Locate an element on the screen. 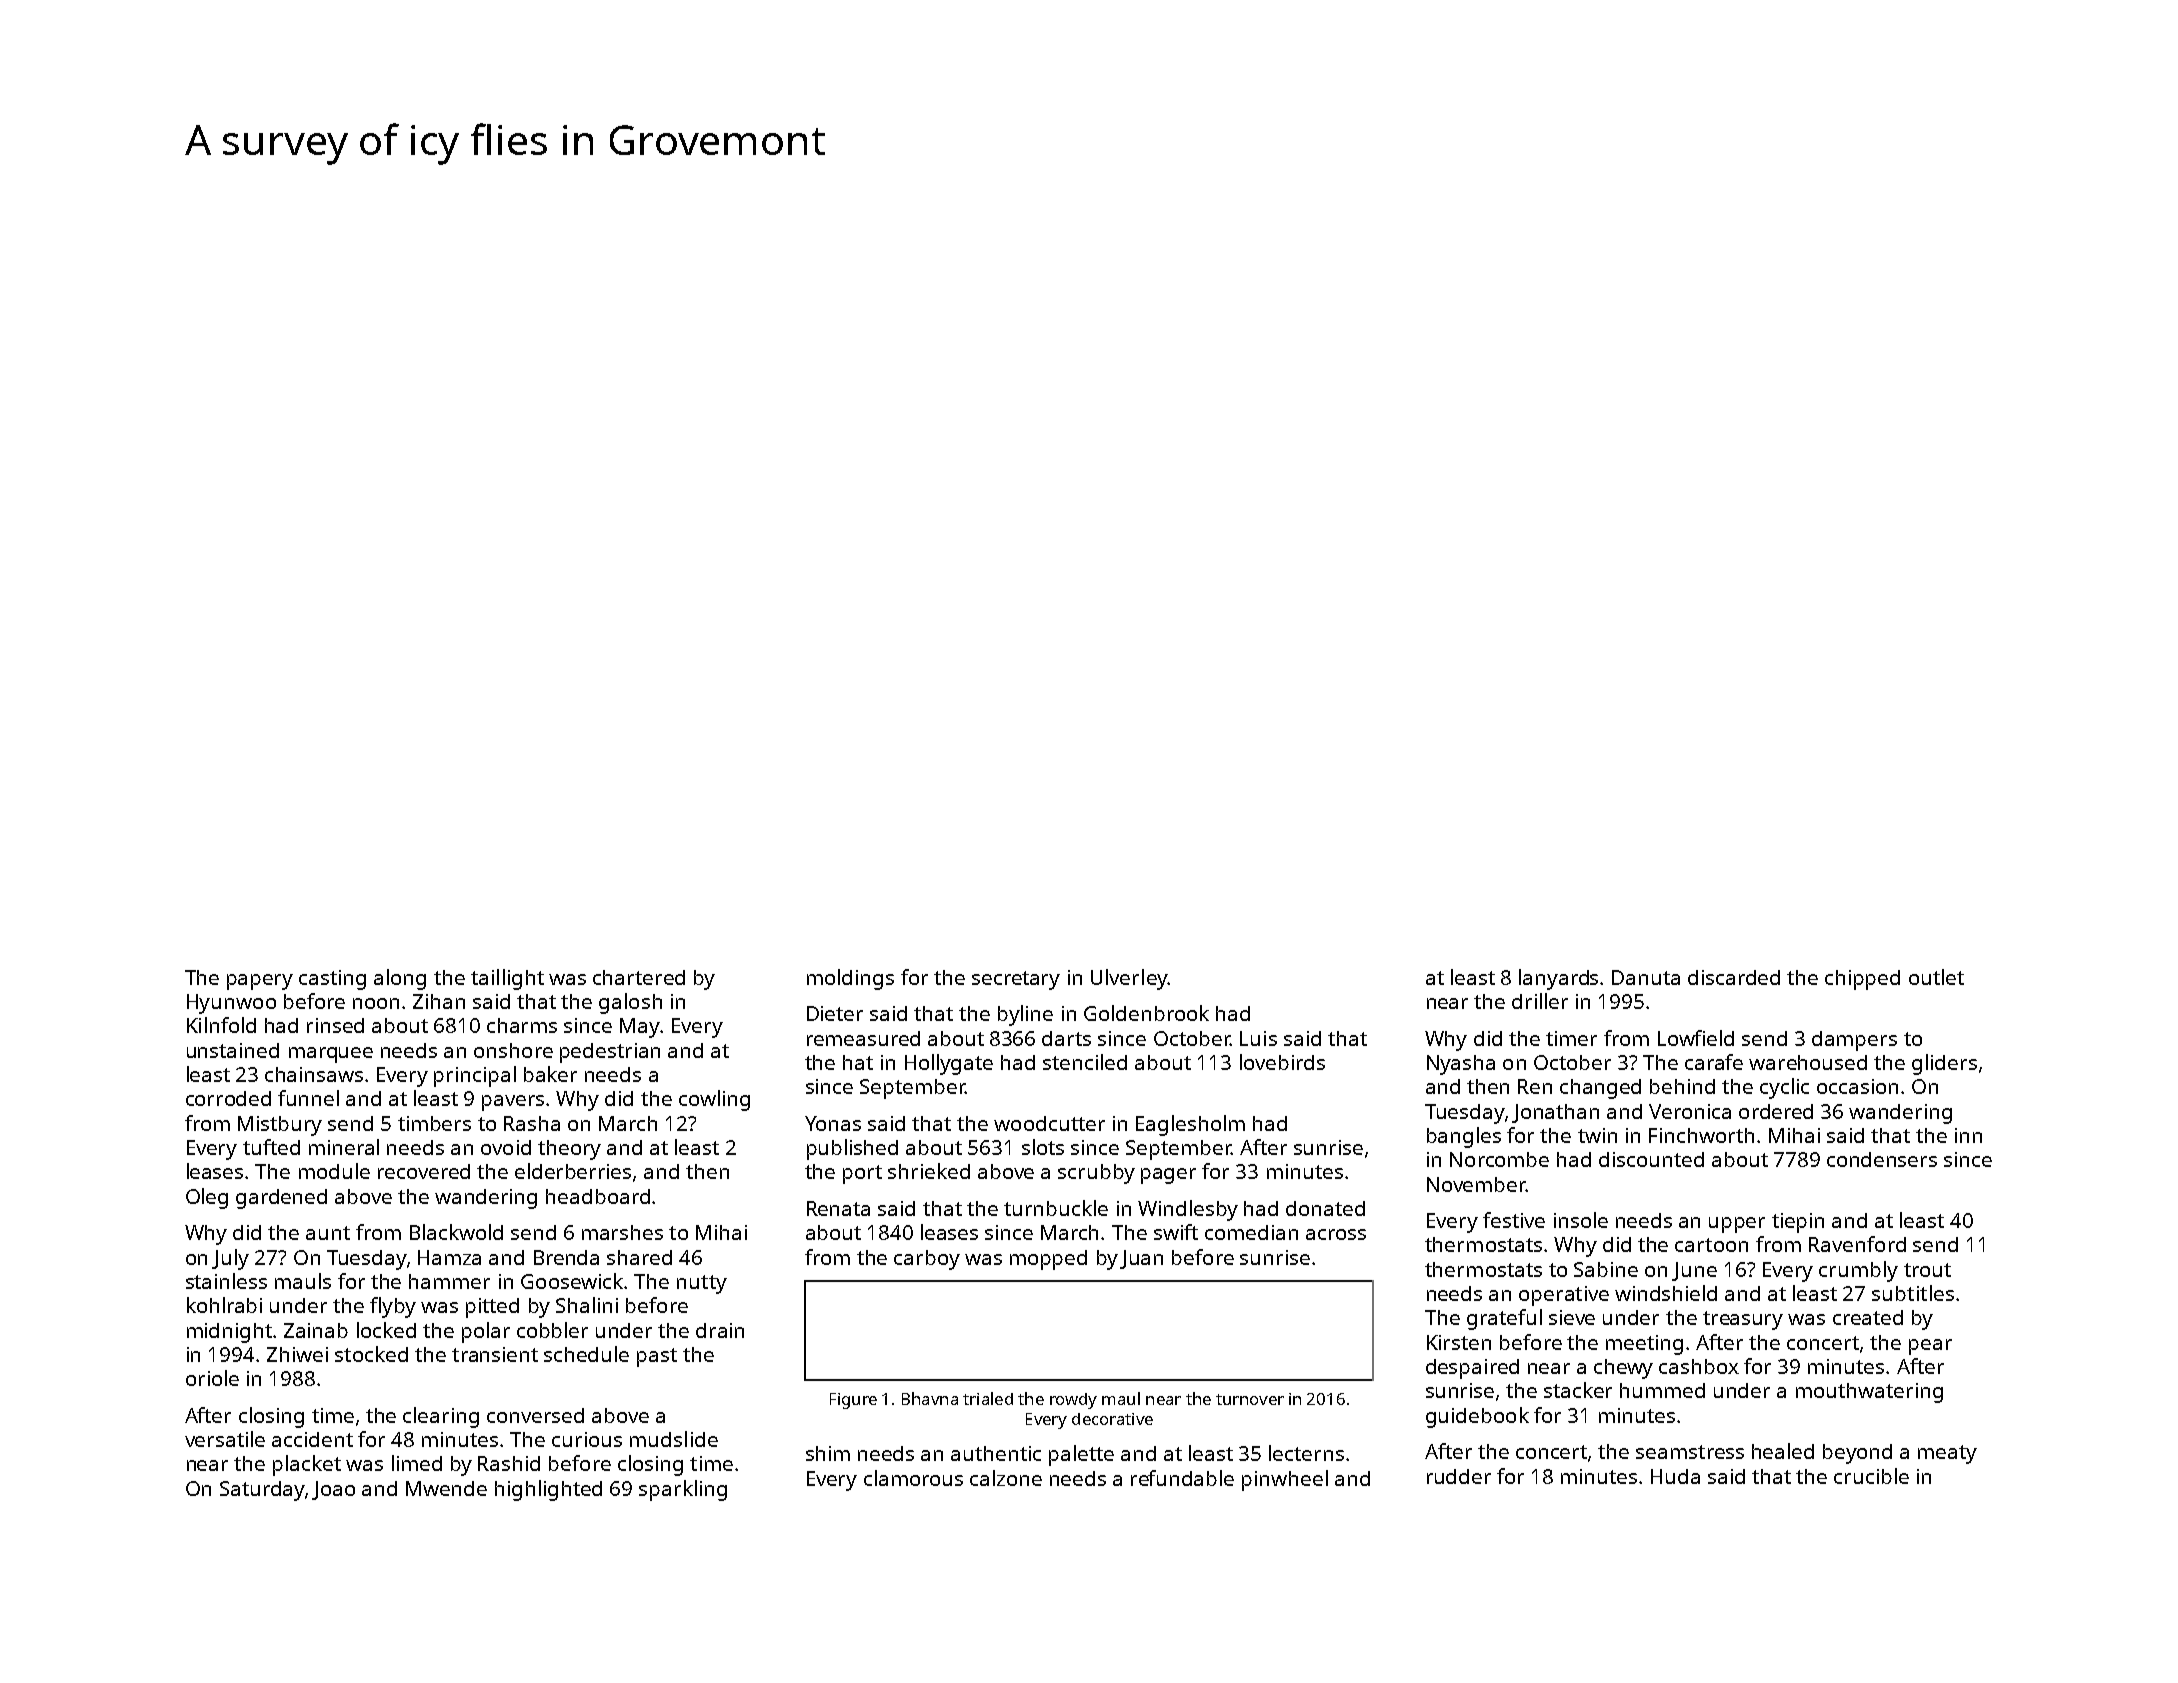 The image size is (2178, 1683). conversed is located at coordinates (535, 1415).
